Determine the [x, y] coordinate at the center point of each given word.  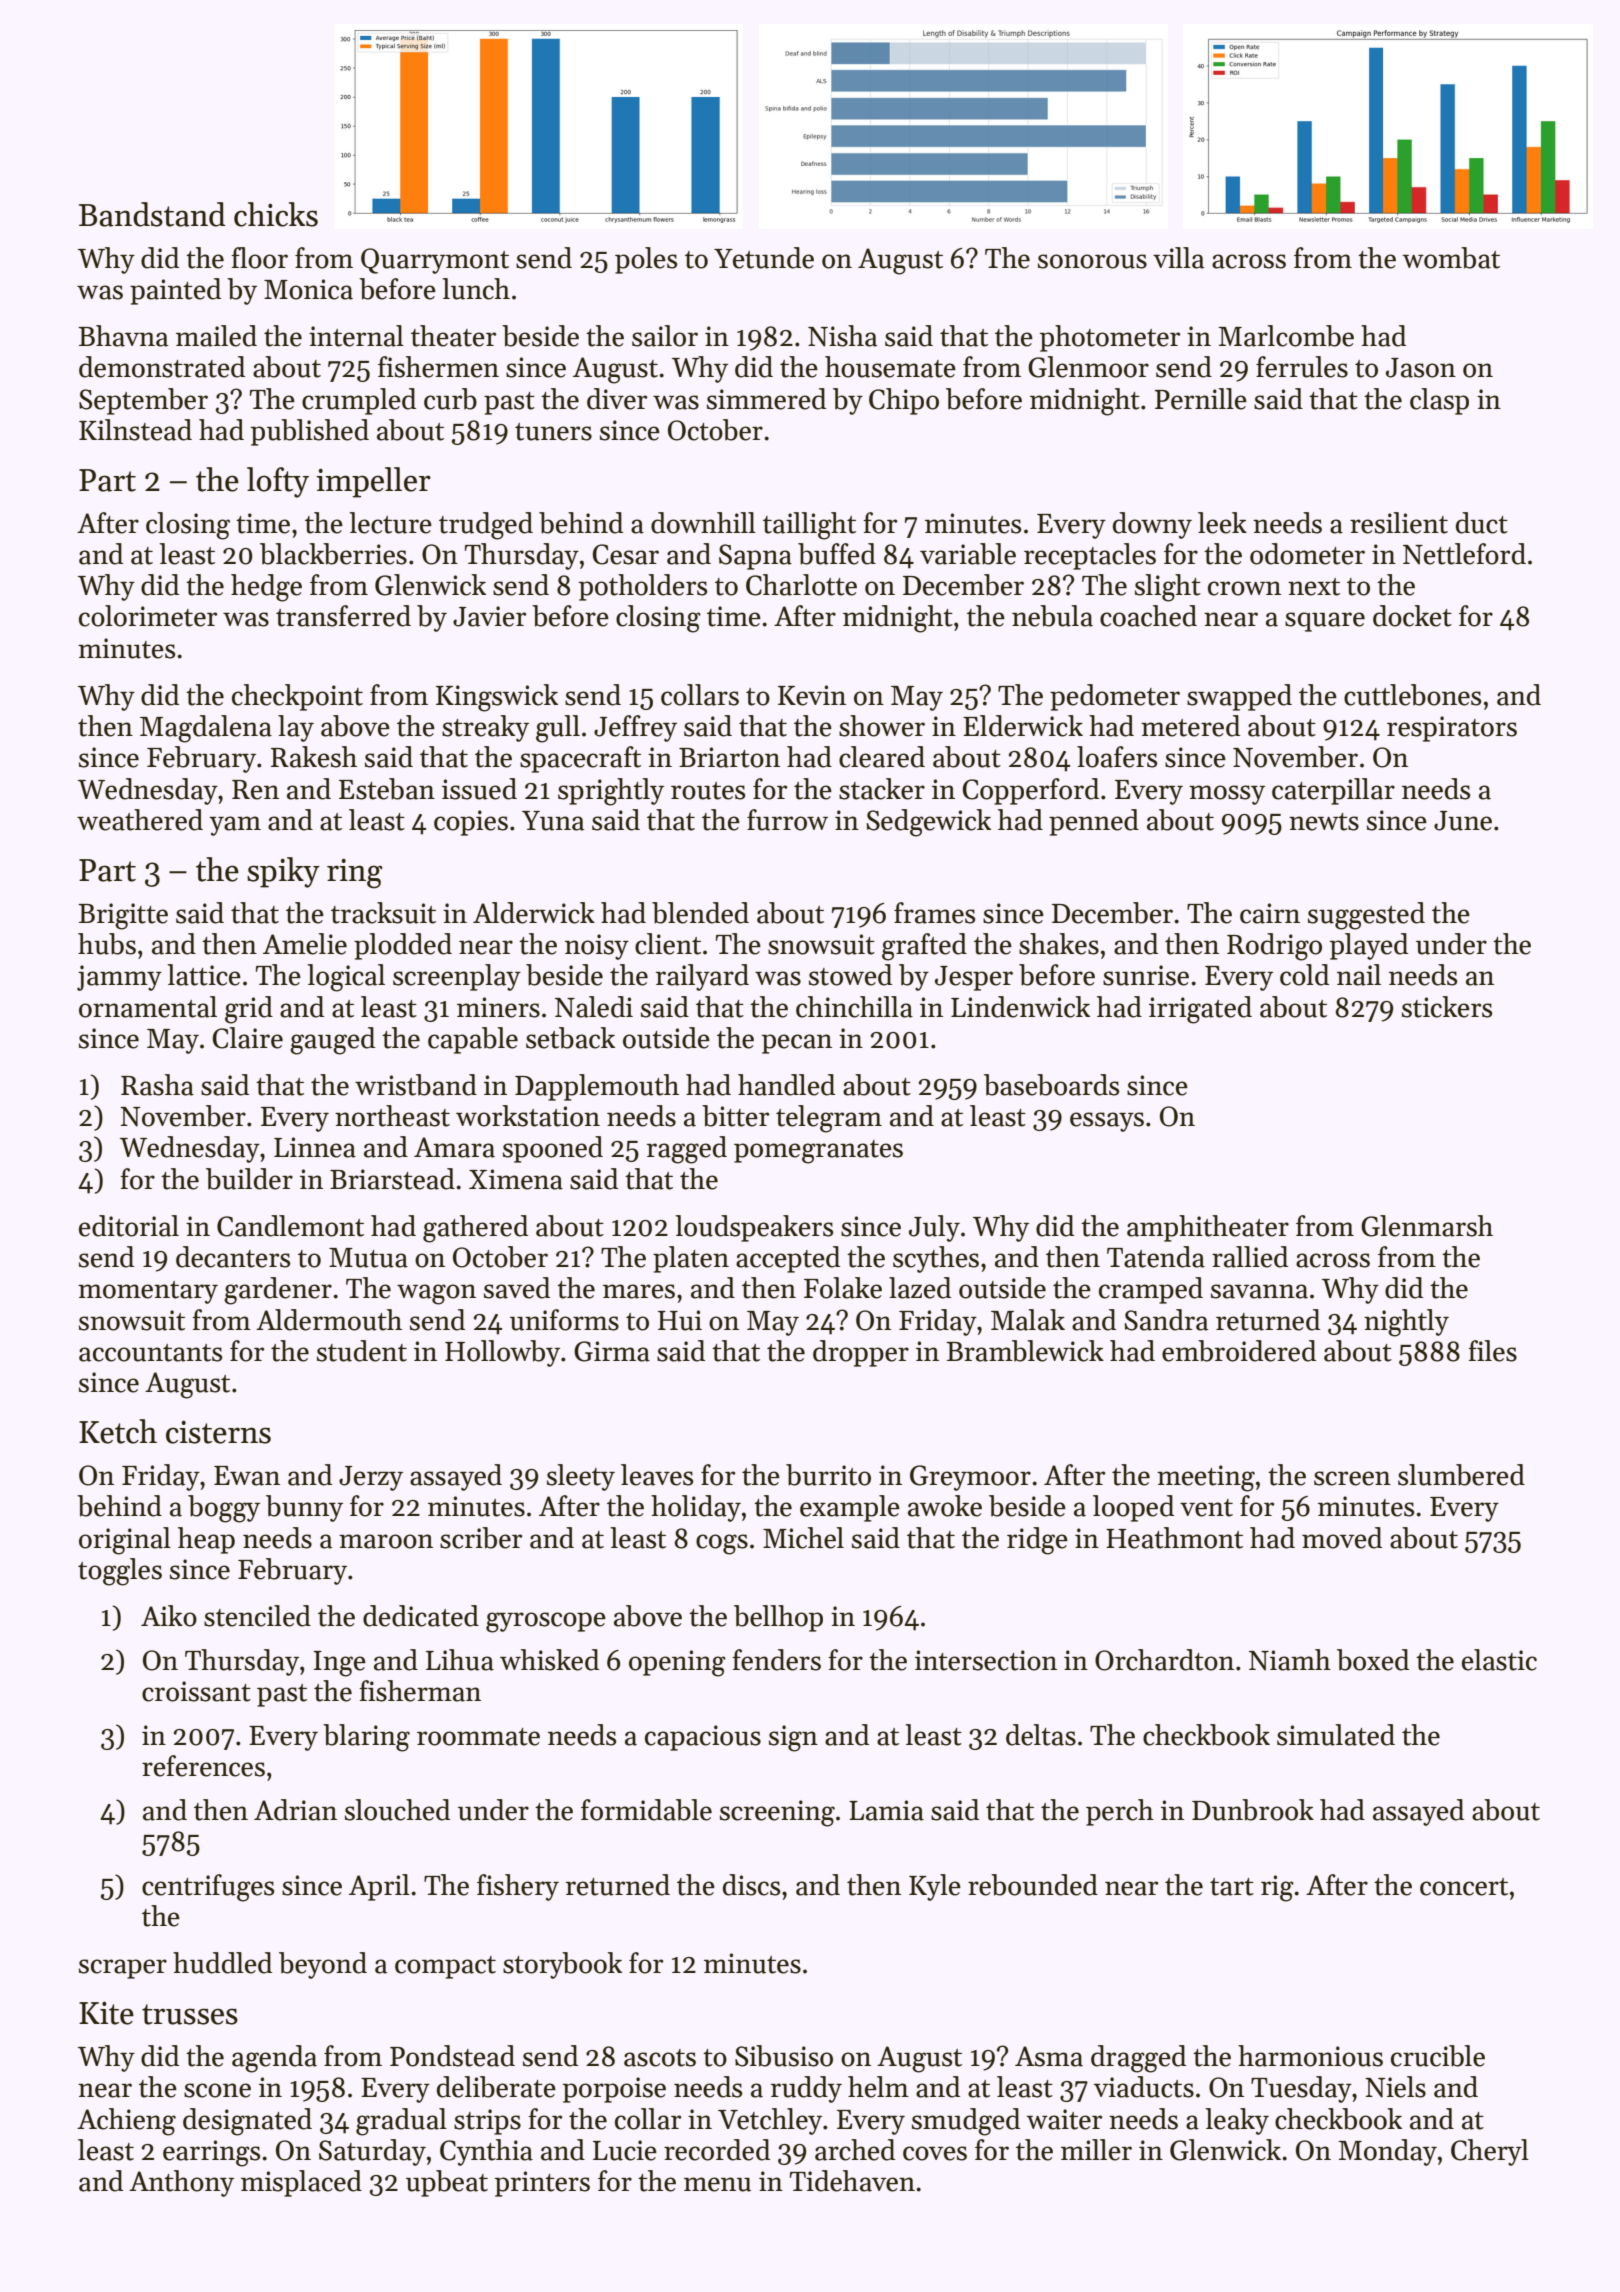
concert [1464, 1887]
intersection [986, 1660]
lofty [278, 482]
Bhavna [123, 336]
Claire [248, 1038]
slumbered [1461, 1475]
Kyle [935, 1887]
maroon [386, 1541]
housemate [890, 367]
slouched [397, 1810]
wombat [1451, 258]
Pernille [1201, 399]
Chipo [904, 401]
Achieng [126, 2122]
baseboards [1051, 1085]
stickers [1447, 1007]
